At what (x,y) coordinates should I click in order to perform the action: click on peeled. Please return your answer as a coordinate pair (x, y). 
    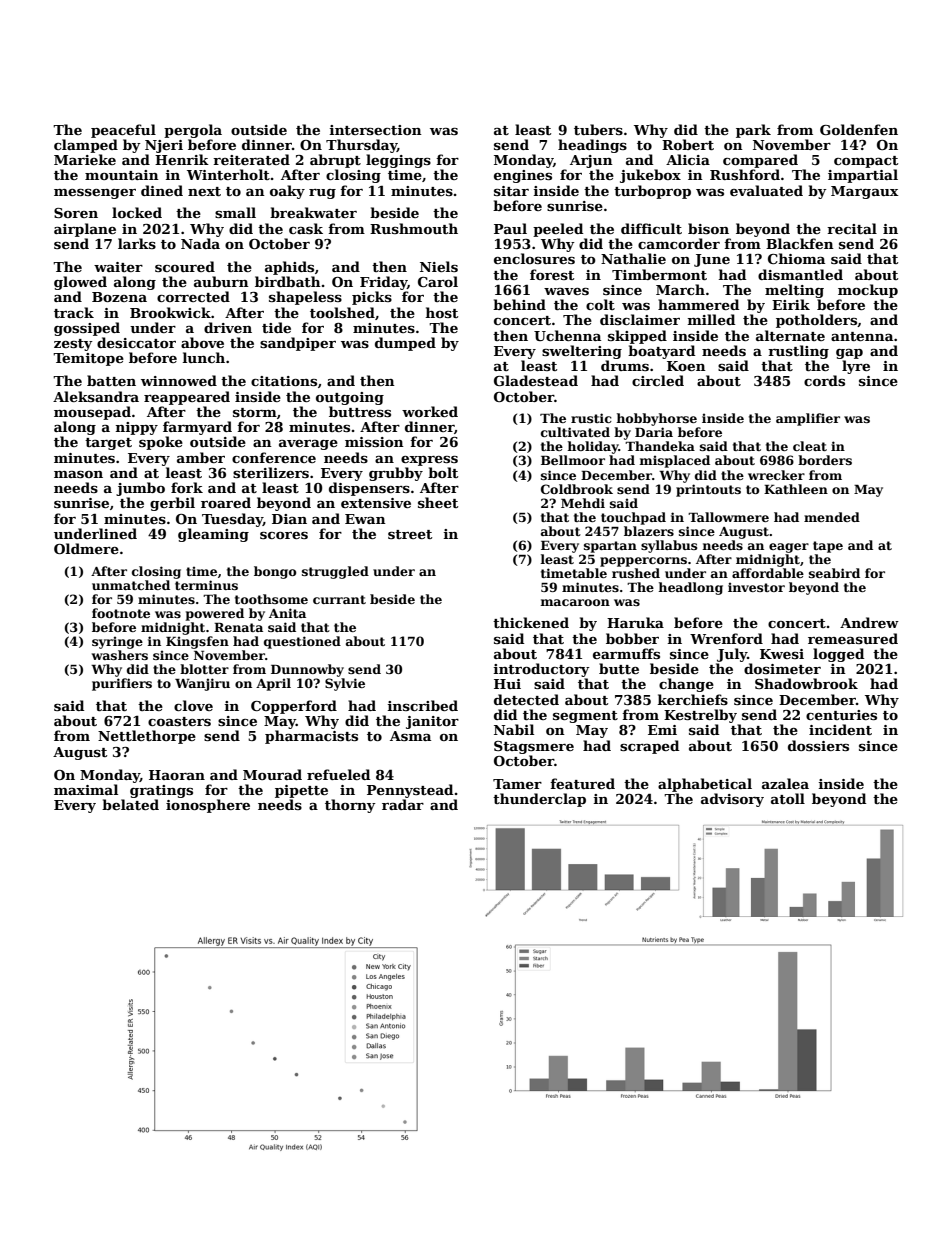
    Looking at the image, I should click on (558, 230).
